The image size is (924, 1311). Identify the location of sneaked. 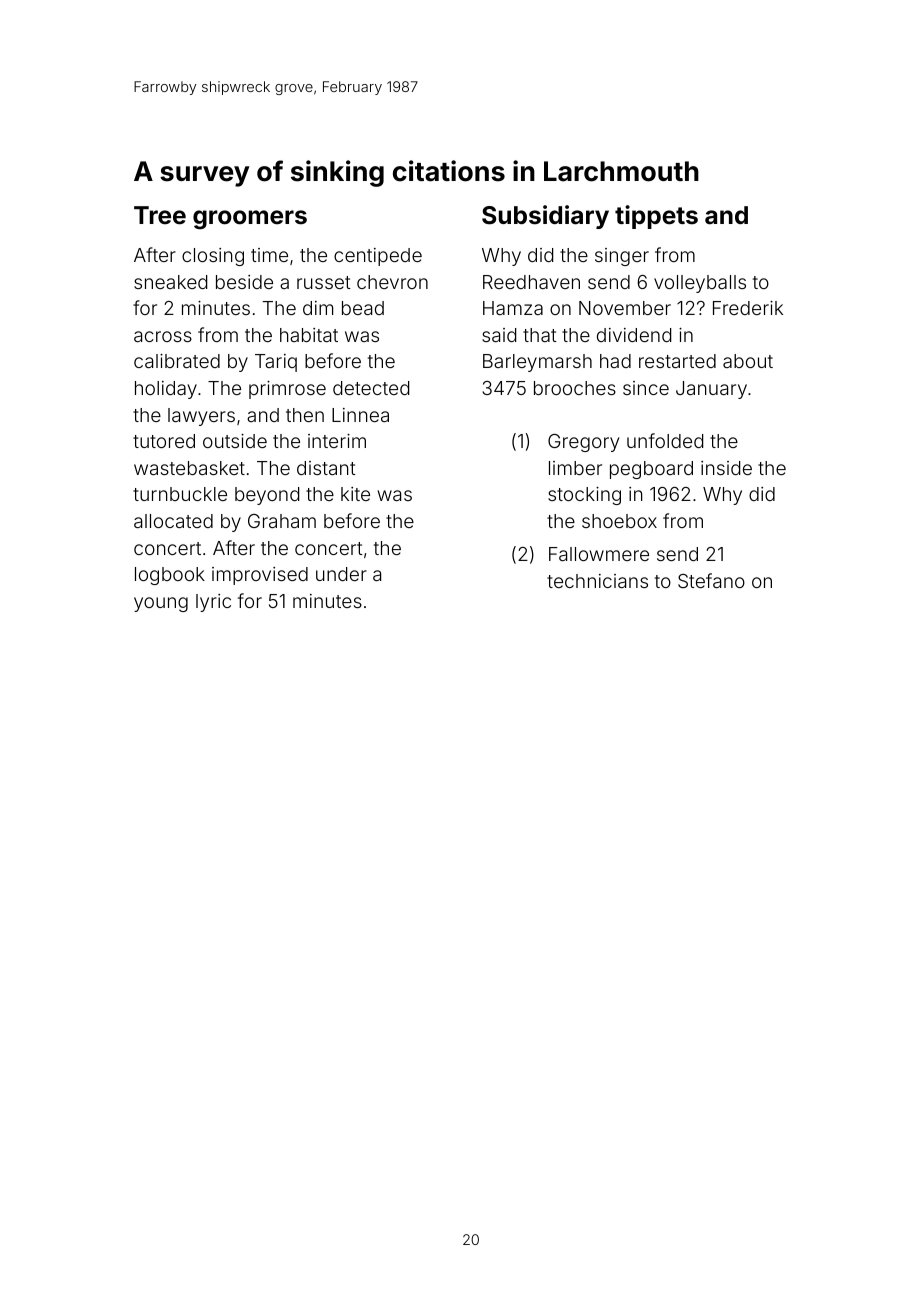
(170, 282).
